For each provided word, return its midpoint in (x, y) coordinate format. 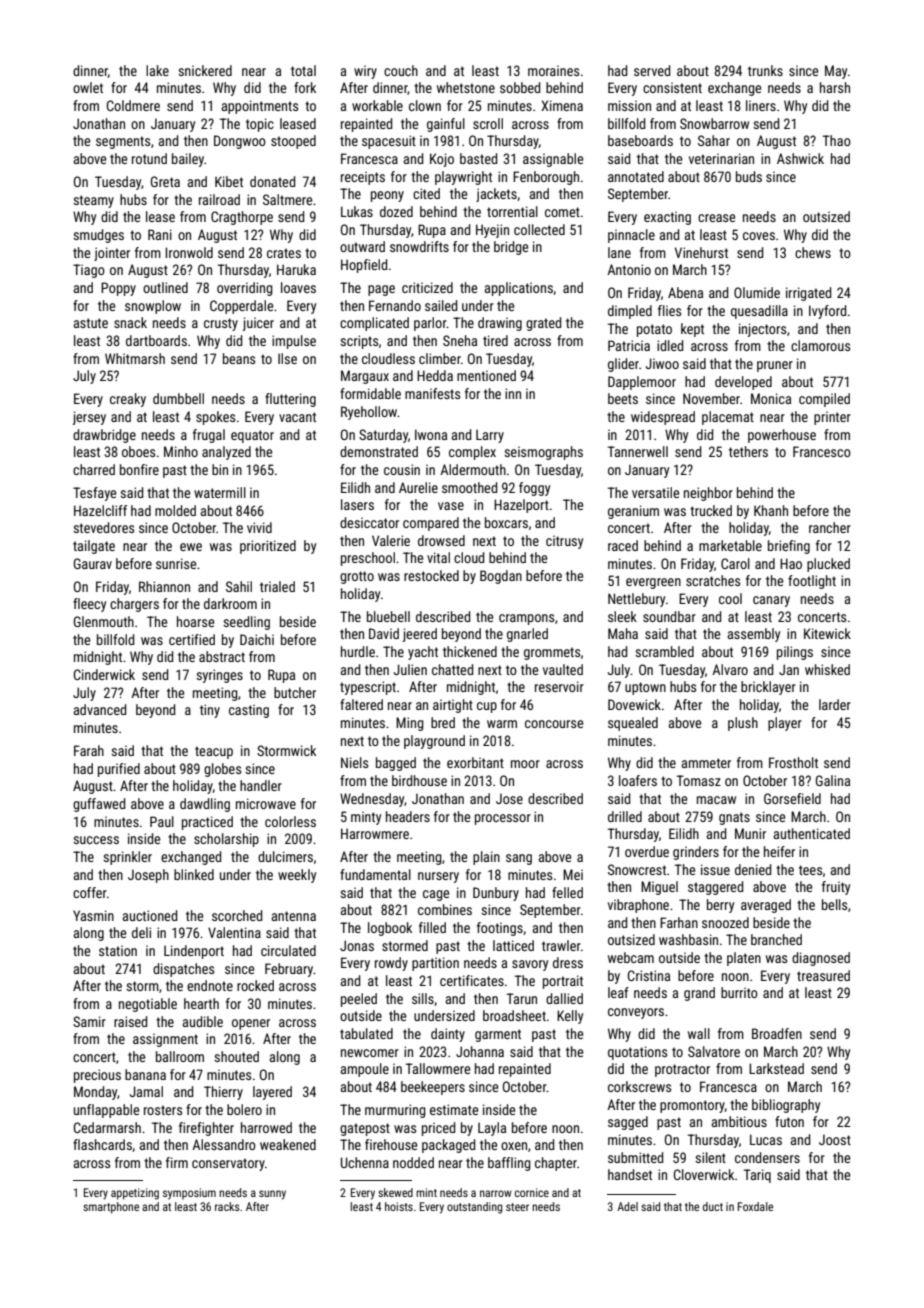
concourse (554, 724)
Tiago (89, 271)
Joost (835, 1139)
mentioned (486, 375)
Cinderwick (104, 674)
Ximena (562, 105)
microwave (266, 803)
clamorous (820, 345)
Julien (410, 669)
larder (835, 704)
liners (761, 105)
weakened (288, 1144)
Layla (492, 1129)
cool (730, 598)
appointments (259, 107)
